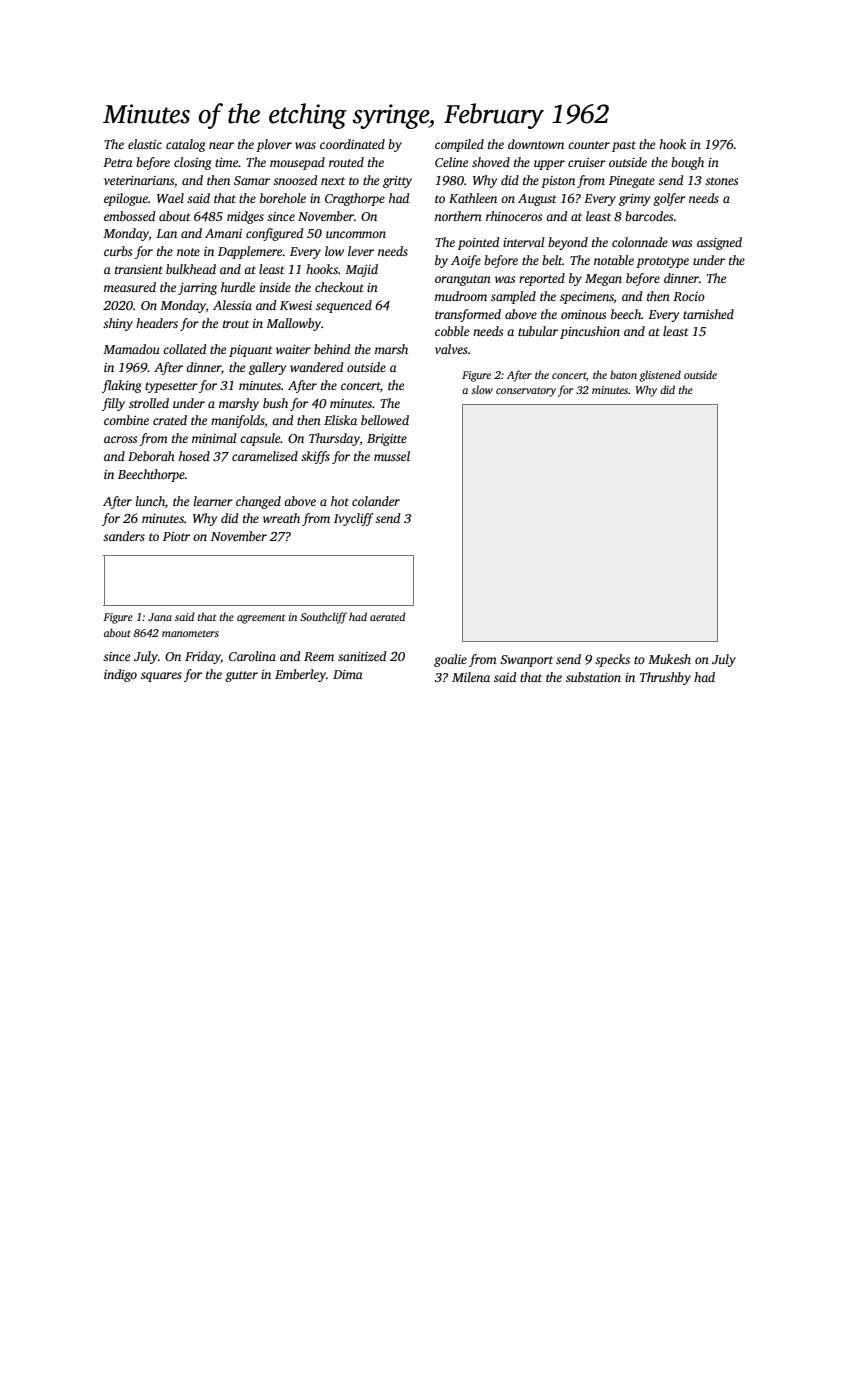  Describe the element at coordinates (589, 145) in the image. I see `counter` at that location.
